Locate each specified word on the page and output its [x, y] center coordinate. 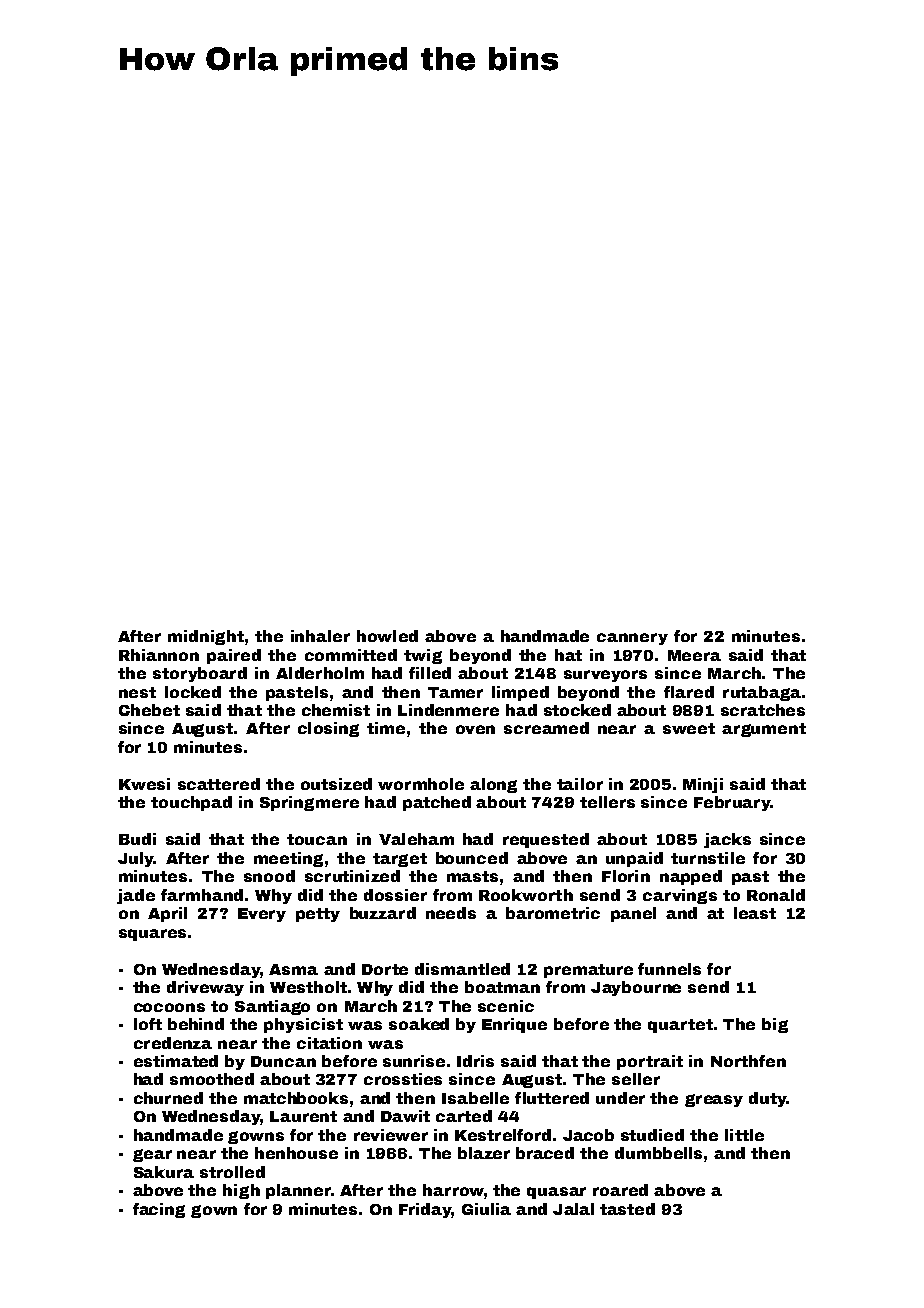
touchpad [191, 803]
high [241, 1191]
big [775, 1025]
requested [546, 840]
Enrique [514, 1025]
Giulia [486, 1209]
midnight [206, 637]
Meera [694, 655]
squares [152, 935]
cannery [632, 639]
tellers [607, 802]
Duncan [283, 1061]
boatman [502, 987]
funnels [669, 969]
